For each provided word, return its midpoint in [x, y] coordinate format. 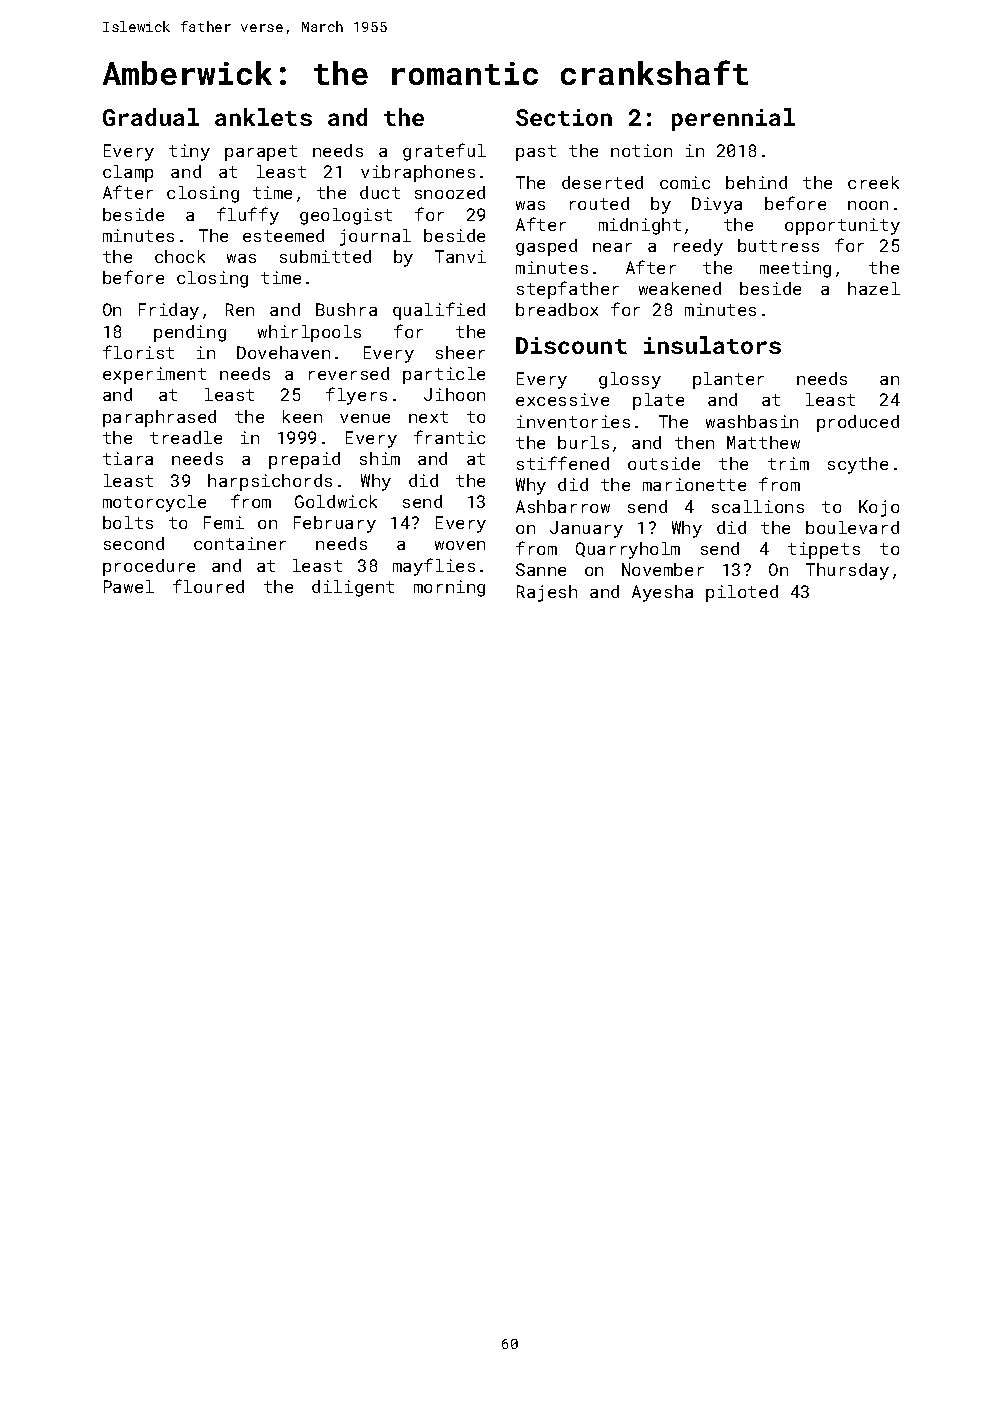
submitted [325, 256]
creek [873, 182]
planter [728, 380]
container [240, 543]
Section [564, 117]
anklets [263, 117]
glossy [630, 380]
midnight [640, 226]
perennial [733, 119]
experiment [154, 375]
